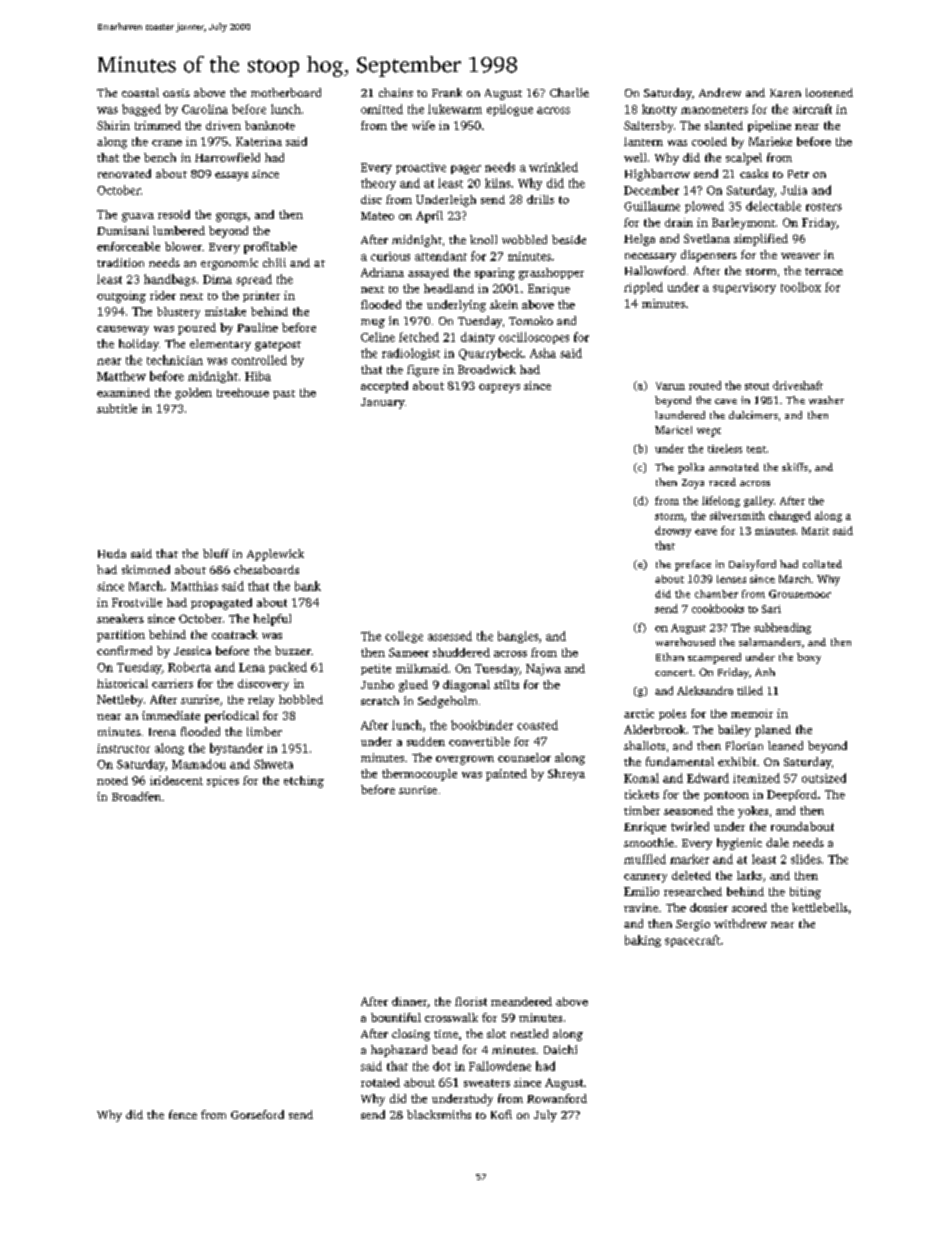  I want to click on loosened, so click(829, 92).
